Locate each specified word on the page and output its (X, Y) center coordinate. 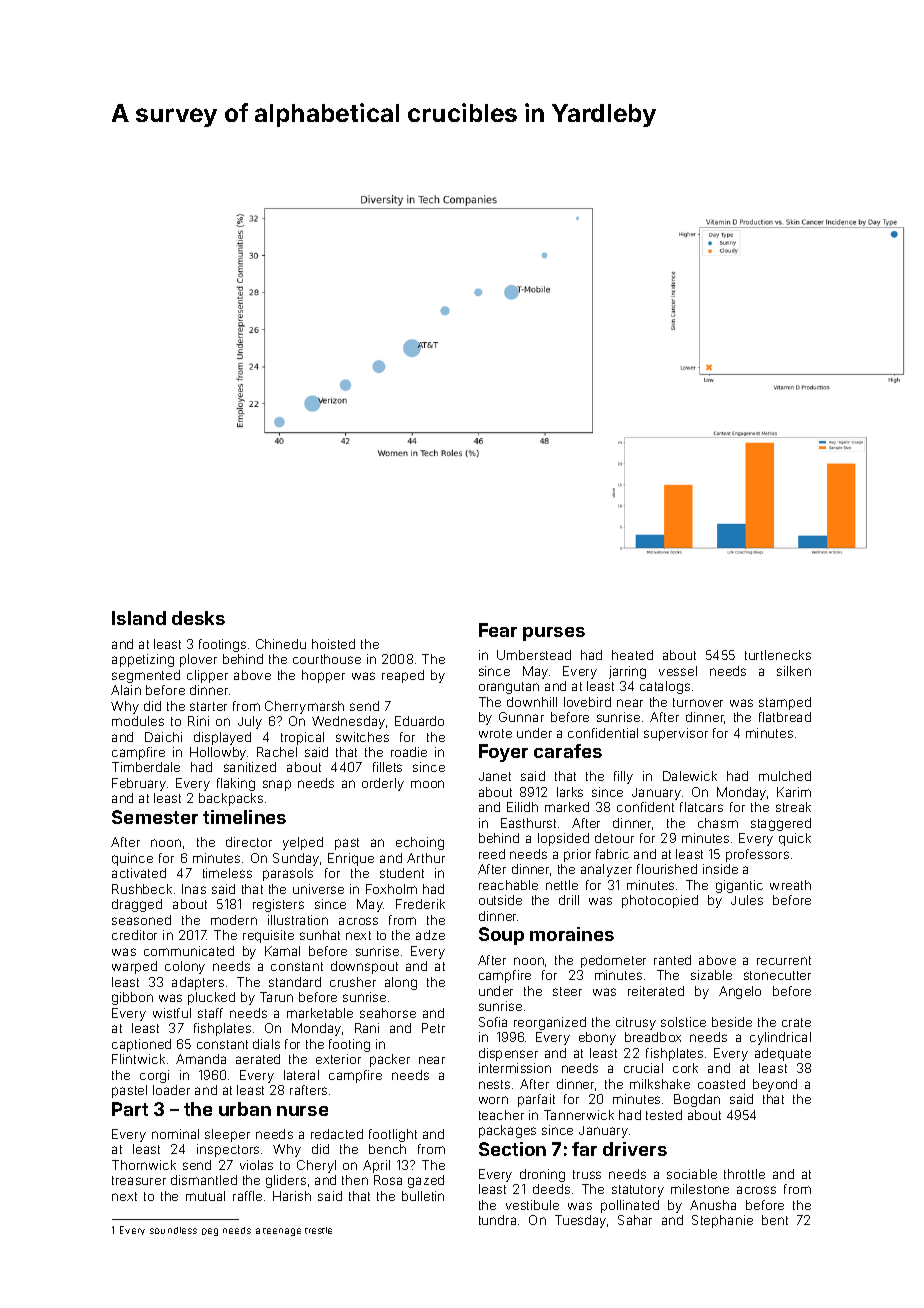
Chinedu (281, 644)
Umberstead (534, 655)
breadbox (653, 1037)
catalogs (665, 687)
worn (493, 1100)
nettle (562, 885)
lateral (301, 1075)
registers (278, 905)
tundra (497, 1220)
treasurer (139, 1180)
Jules (747, 900)
